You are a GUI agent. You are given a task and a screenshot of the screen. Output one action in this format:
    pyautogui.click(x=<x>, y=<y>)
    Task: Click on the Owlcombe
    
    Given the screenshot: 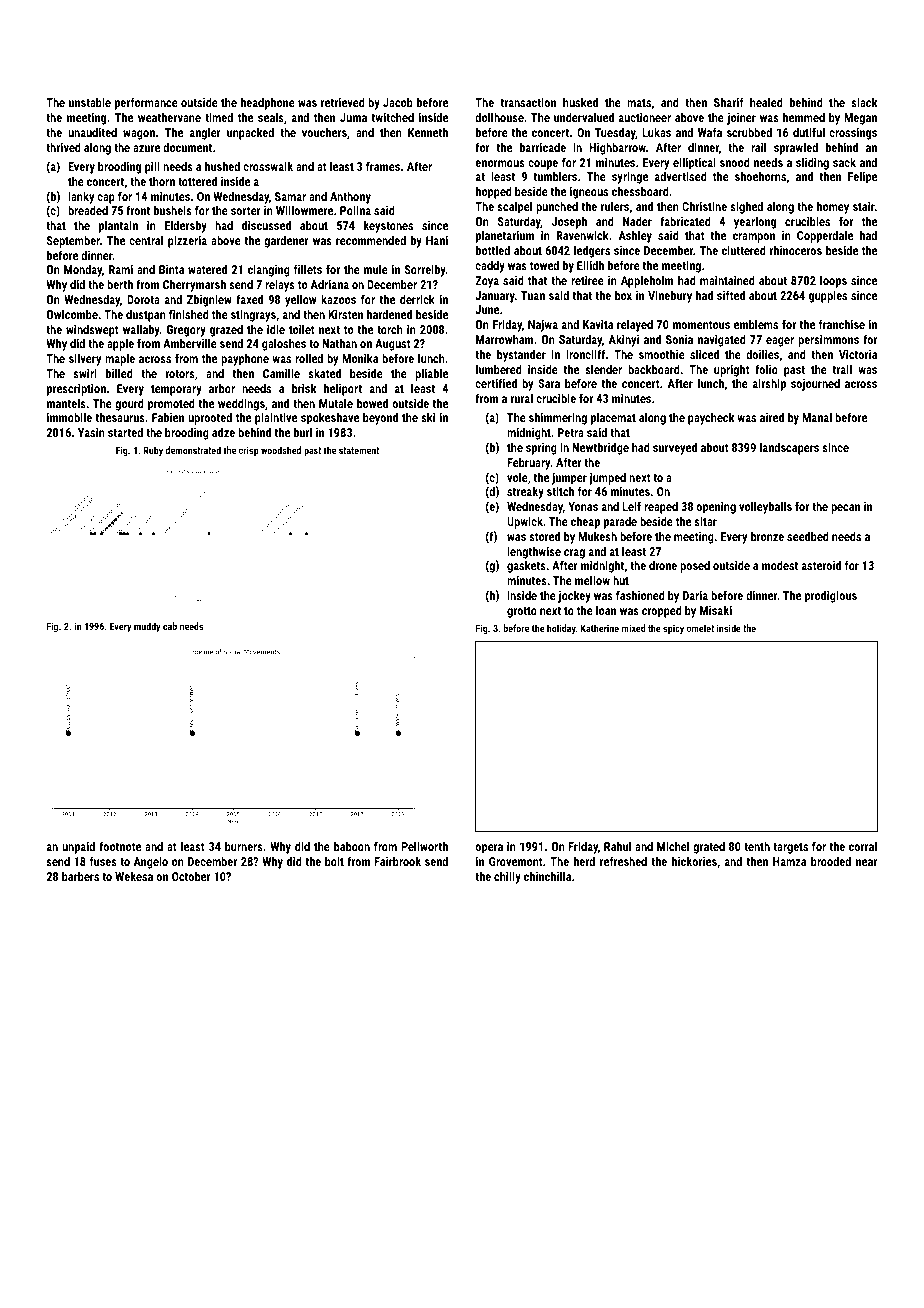 What is the action you would take?
    pyautogui.click(x=72, y=314)
